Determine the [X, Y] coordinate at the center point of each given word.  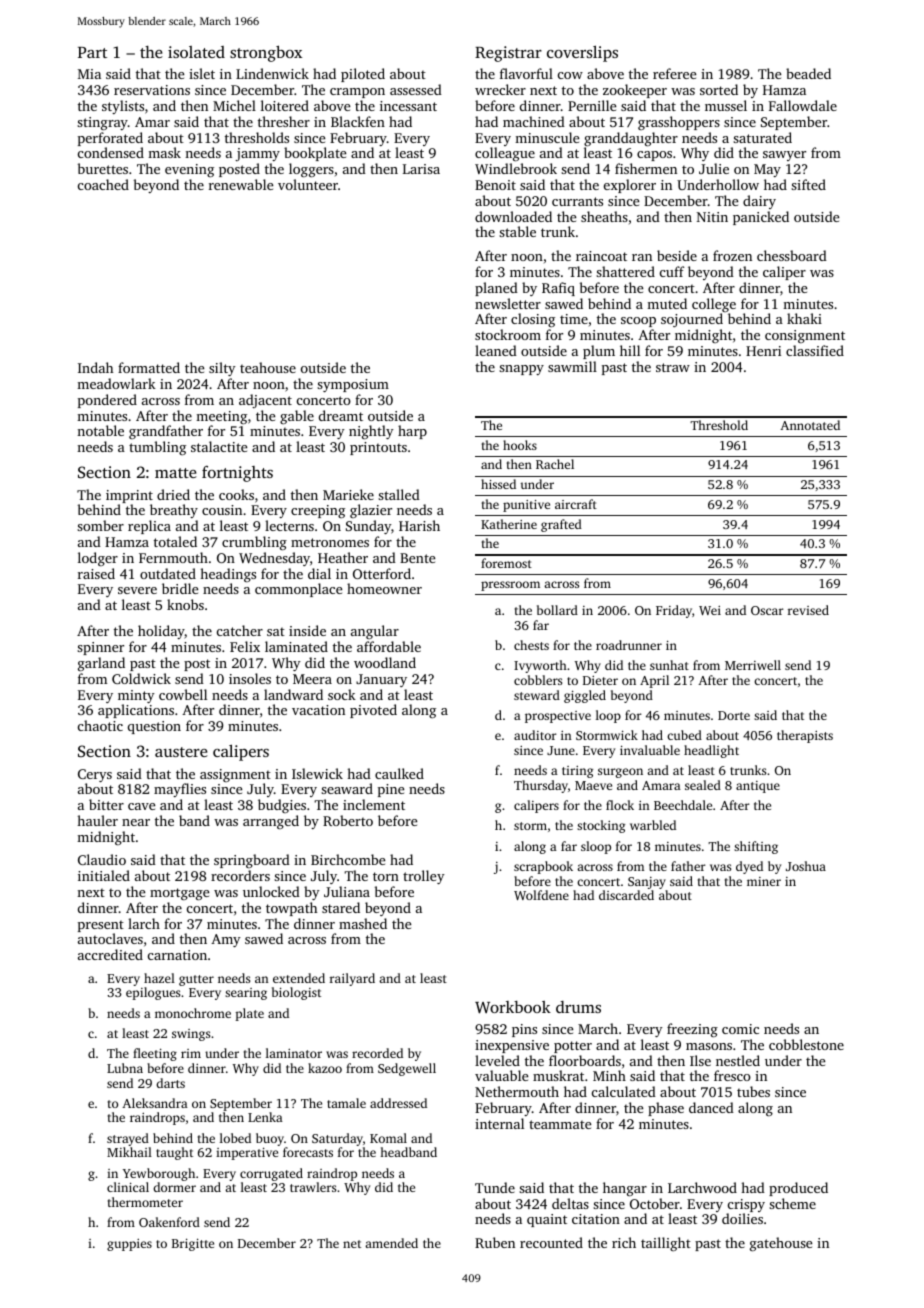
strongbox [266, 53]
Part [92, 52]
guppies [129, 1245]
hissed [498, 484]
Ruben [495, 1242]
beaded [808, 73]
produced [798, 1189]
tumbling [157, 448]
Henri [763, 351]
